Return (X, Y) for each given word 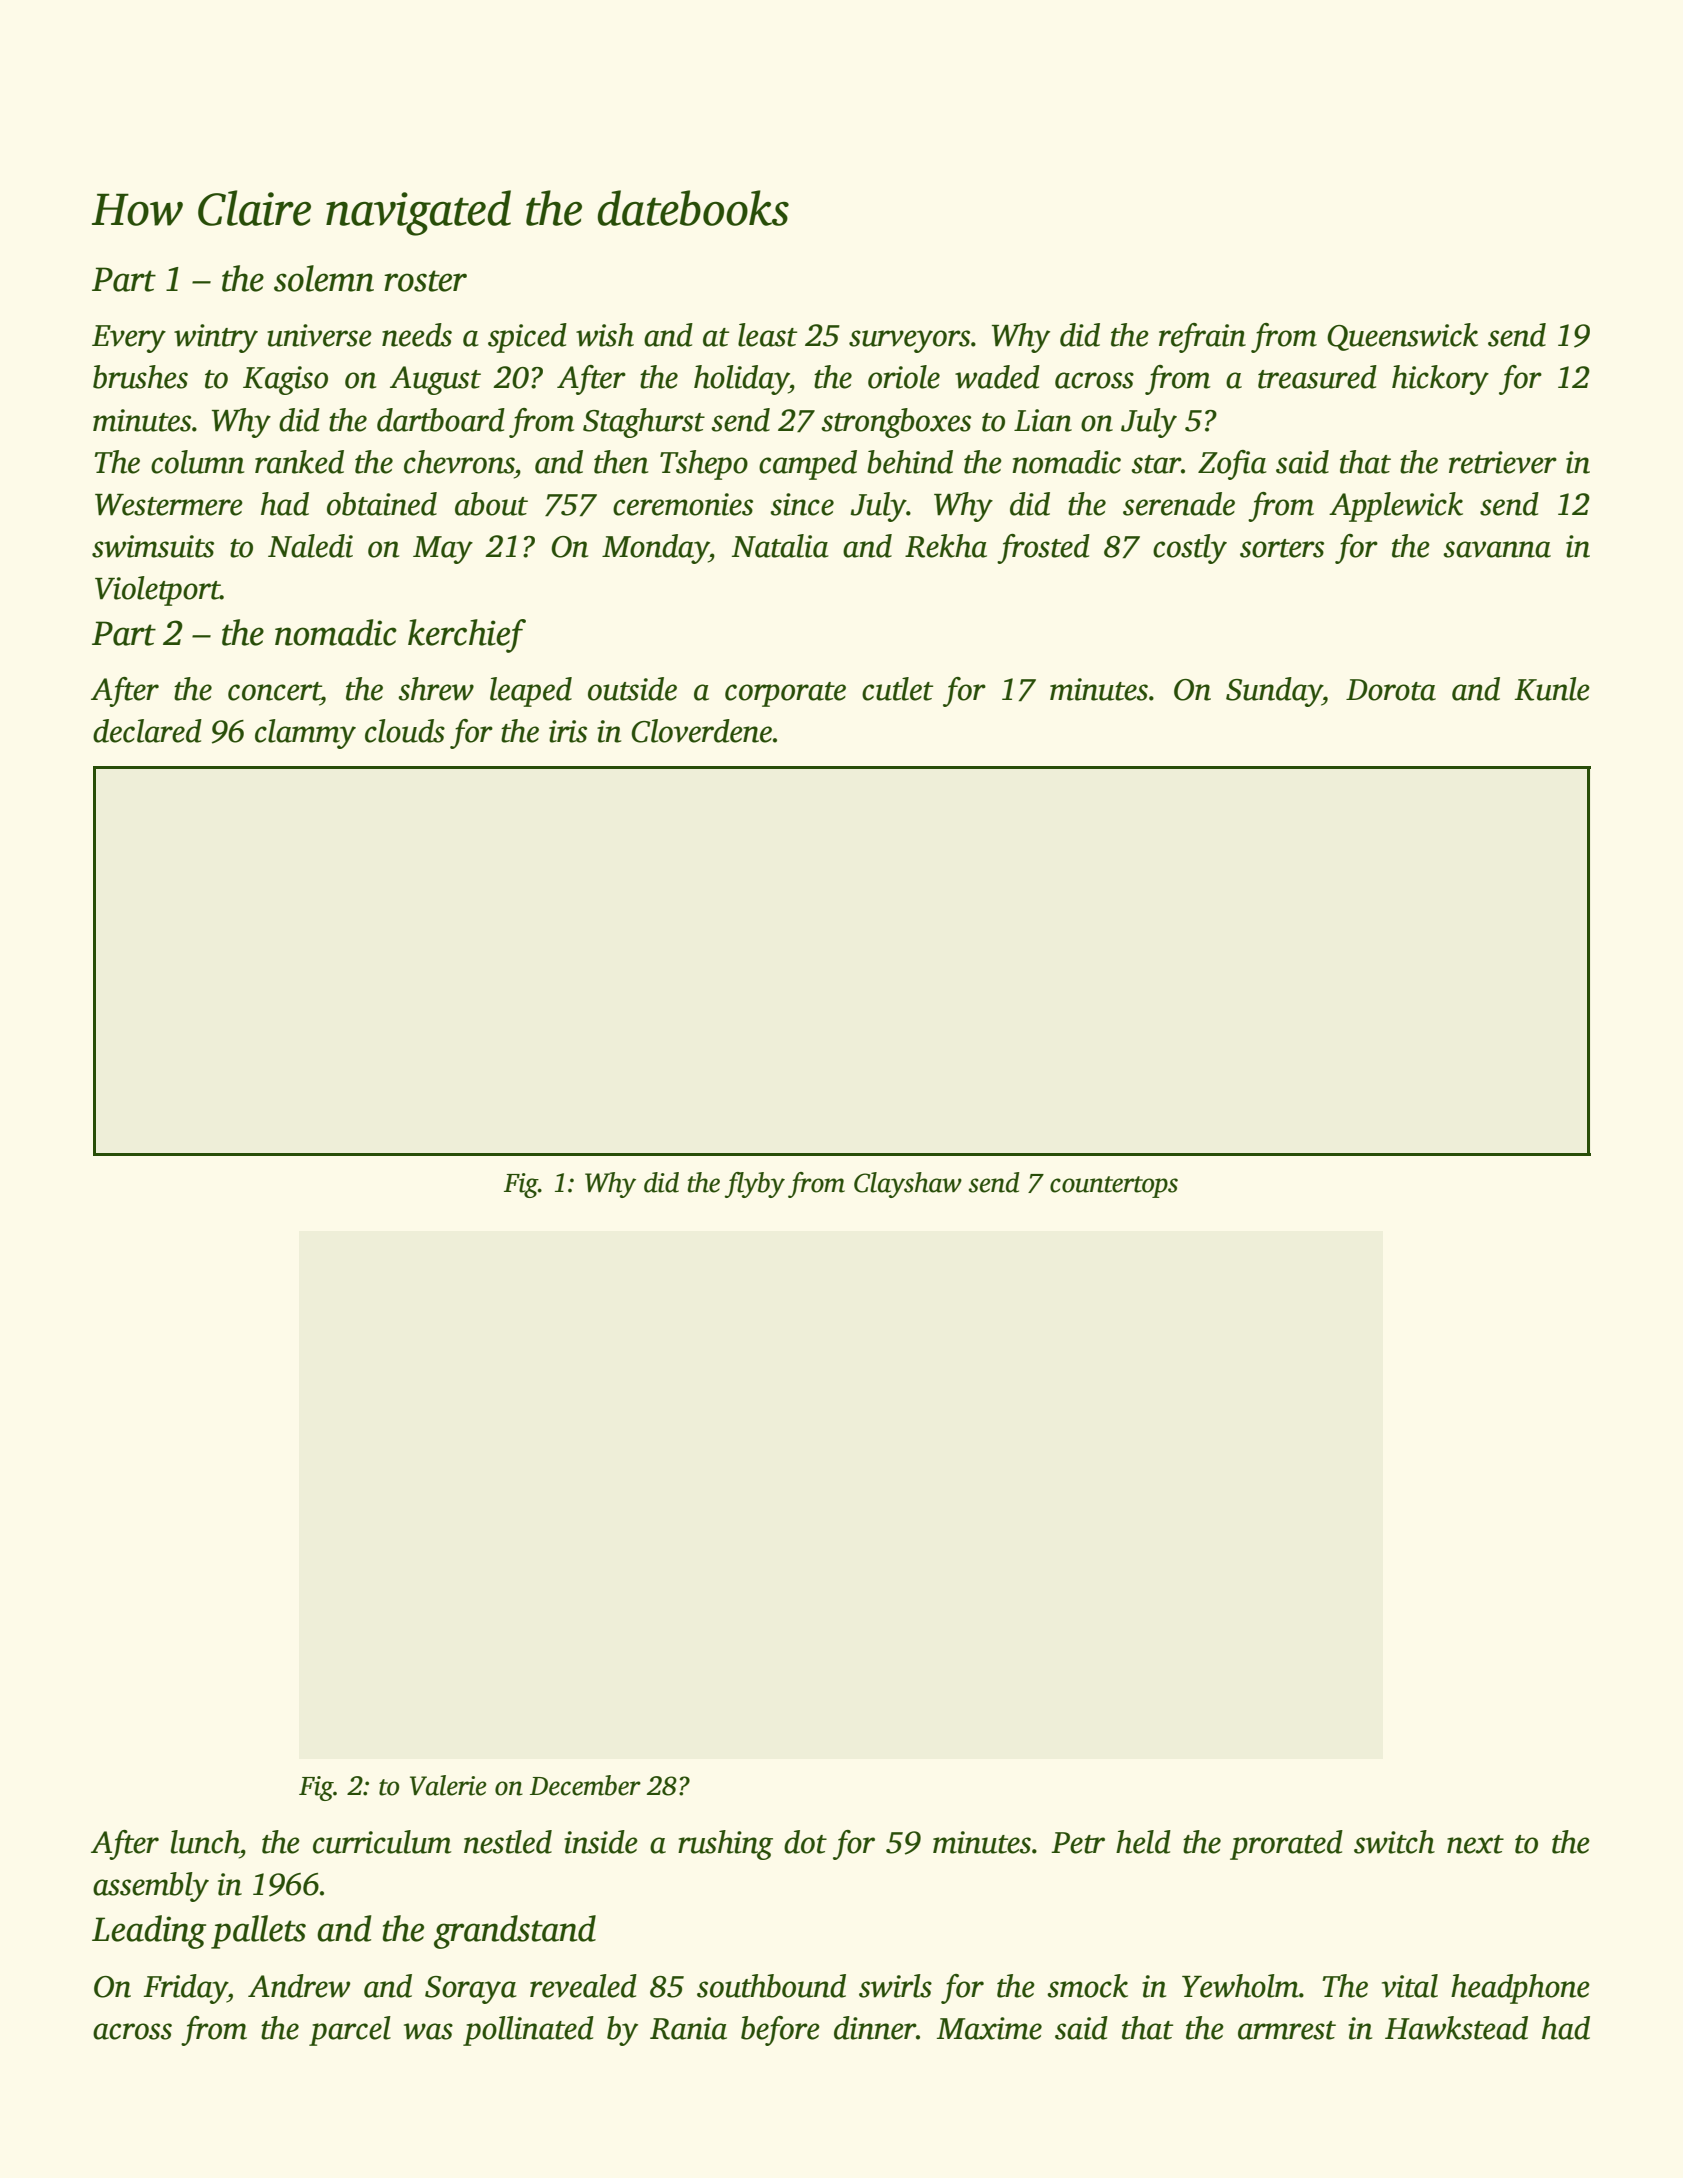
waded (997, 377)
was (428, 2031)
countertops (1114, 1187)
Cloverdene (701, 731)
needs (417, 335)
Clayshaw (908, 1185)
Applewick (1396, 507)
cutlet (897, 689)
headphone (1520, 1989)
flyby (755, 1185)
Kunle (1552, 689)
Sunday (1274, 692)
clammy (305, 734)
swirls (895, 1986)
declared (147, 731)
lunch (205, 1842)
